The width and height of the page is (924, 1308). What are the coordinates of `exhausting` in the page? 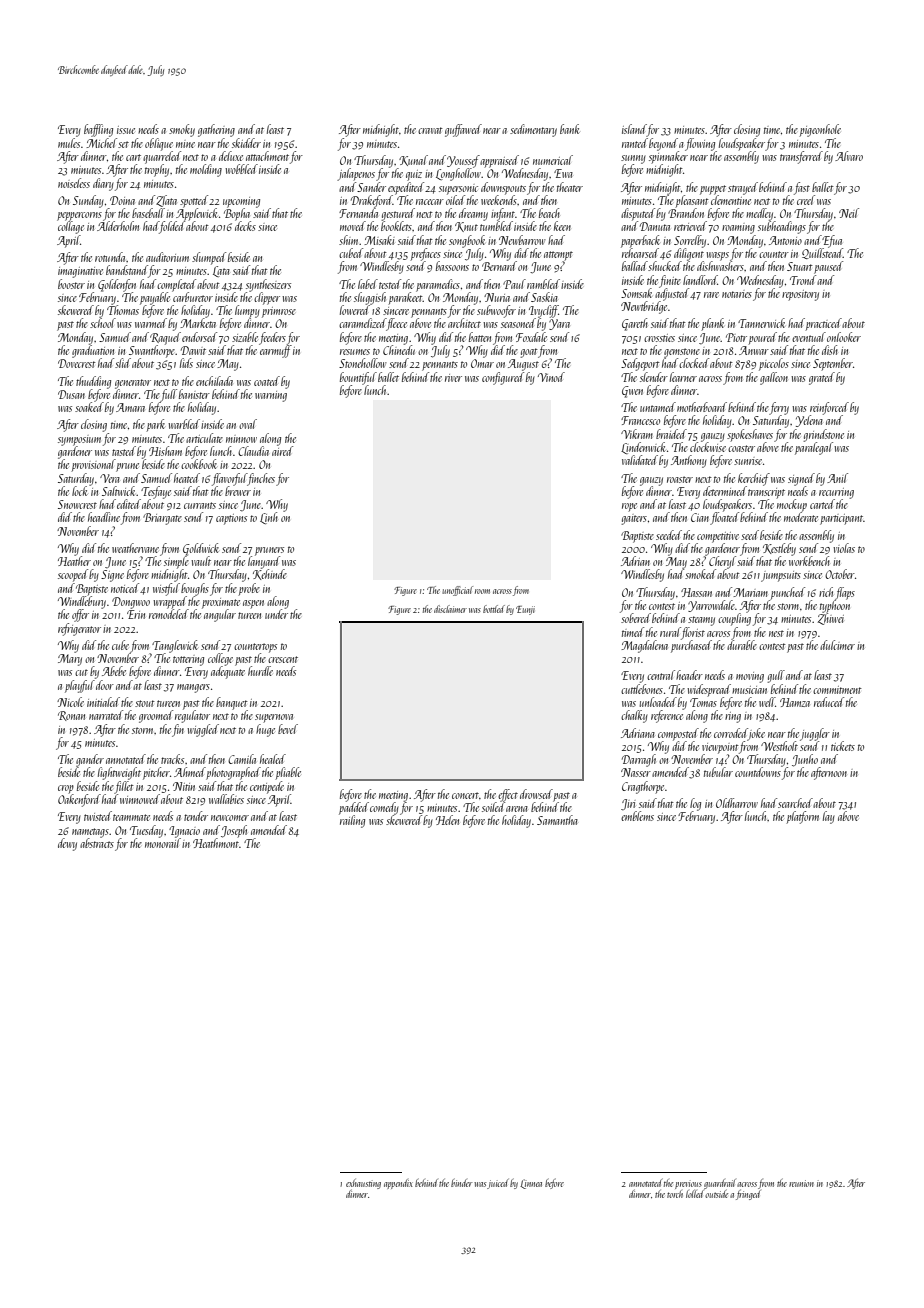 It's located at (363, 1184).
